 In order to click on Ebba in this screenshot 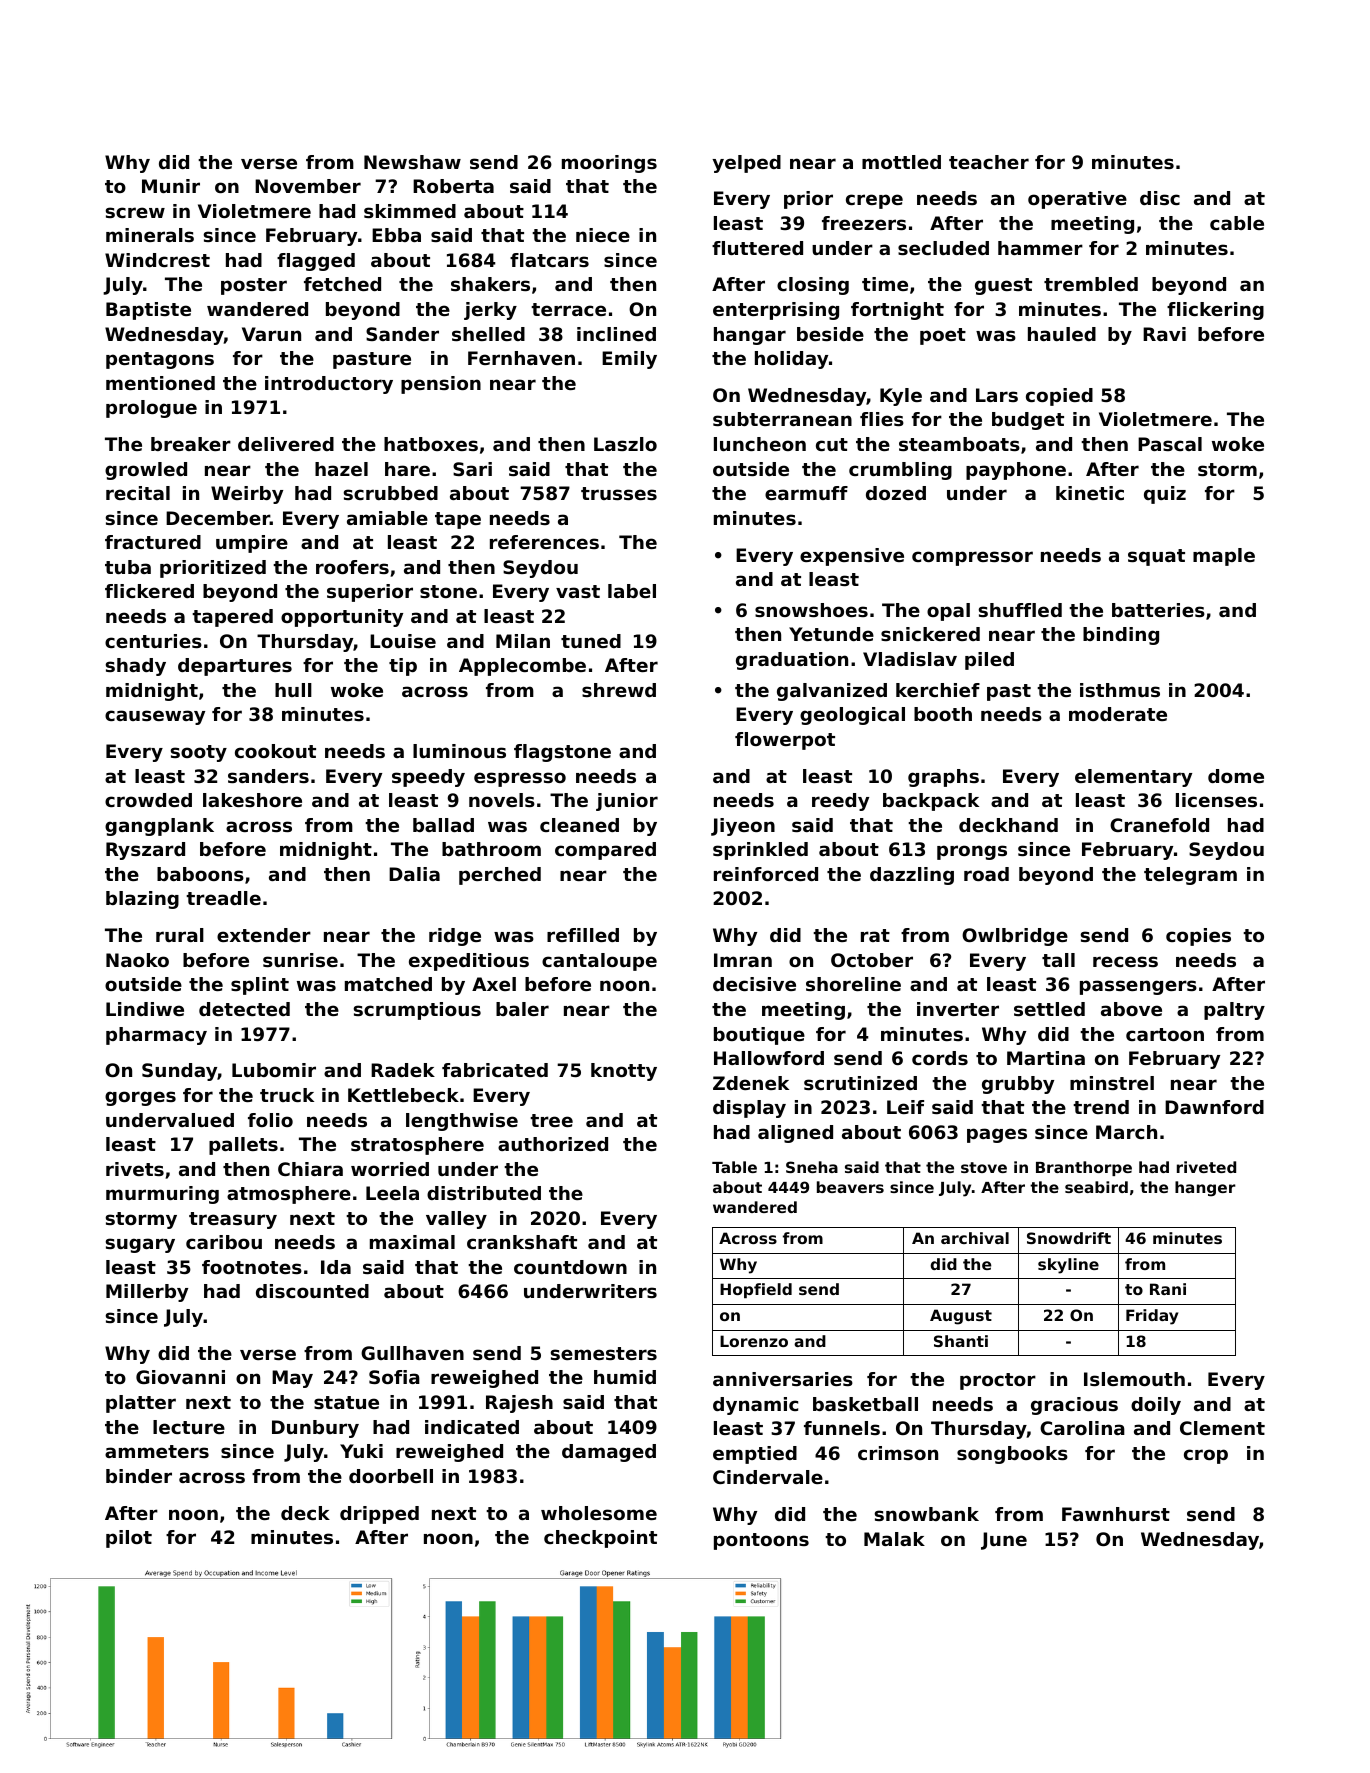, I will do `click(396, 235)`.
